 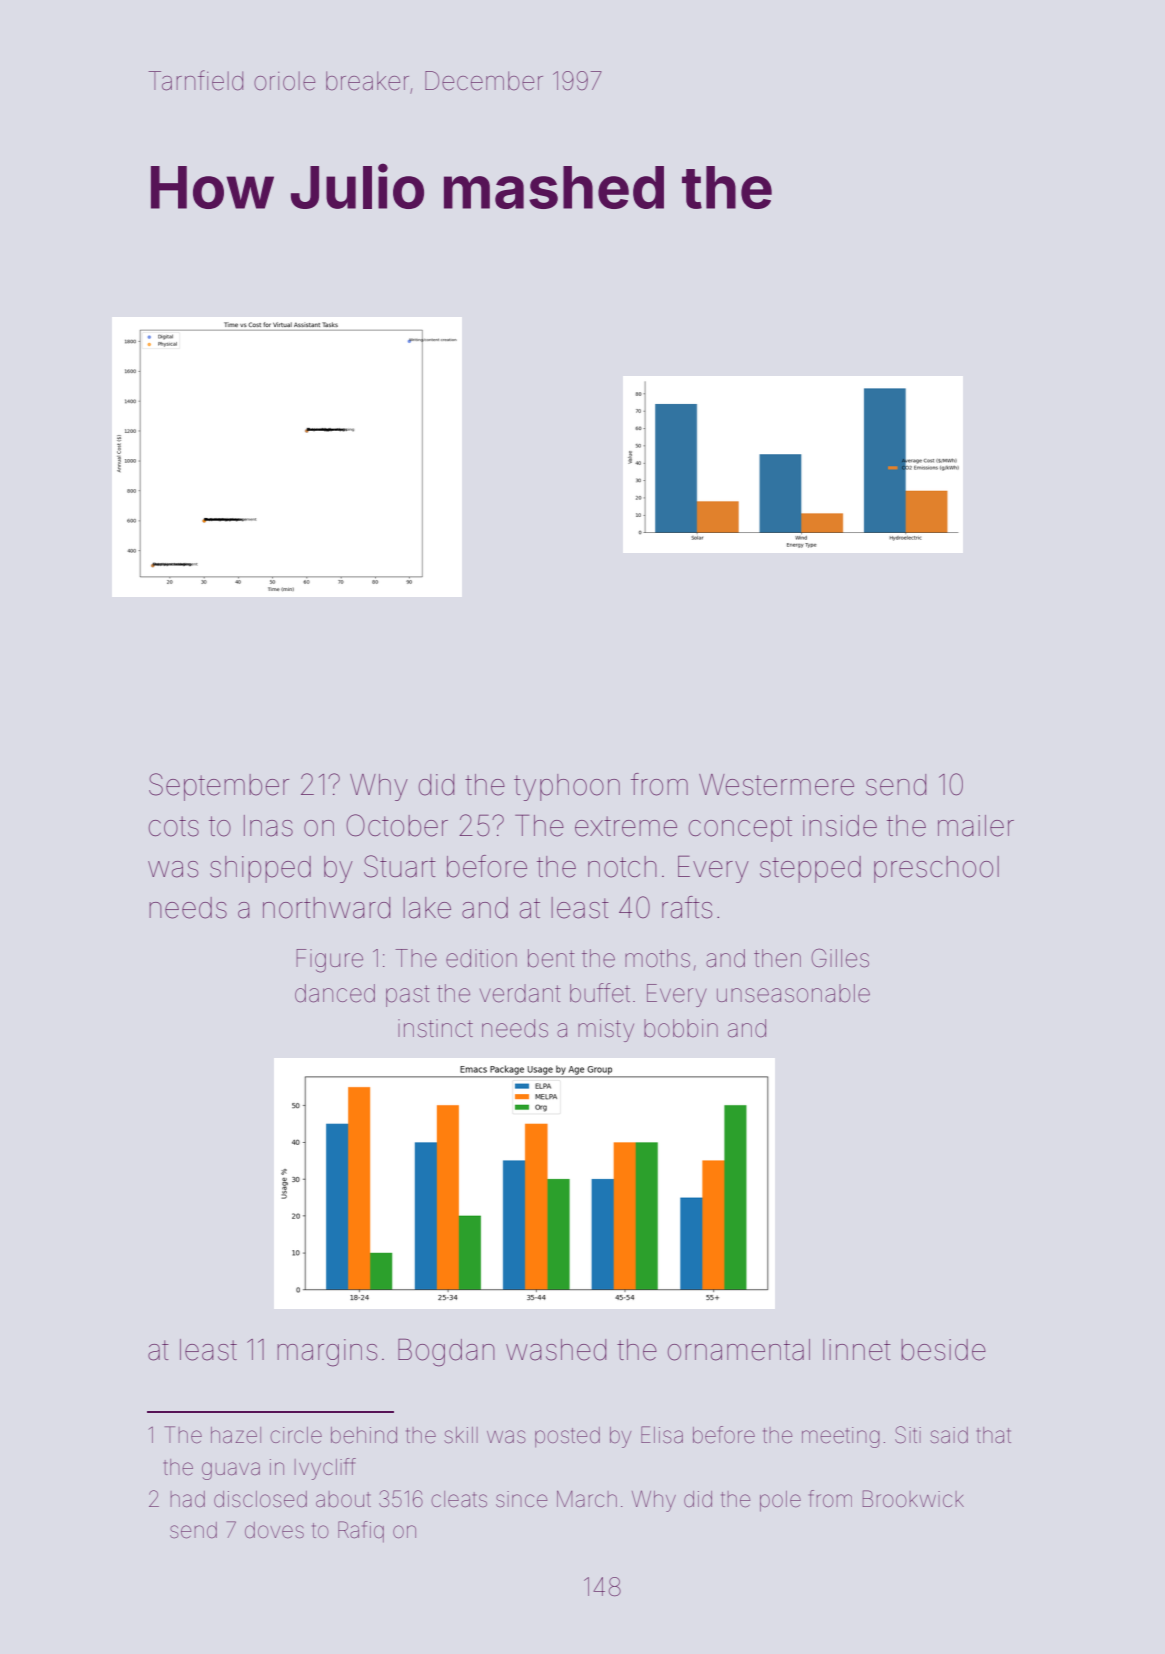 What do you see at coordinates (556, 1350) in the screenshot?
I see `washed` at bounding box center [556, 1350].
